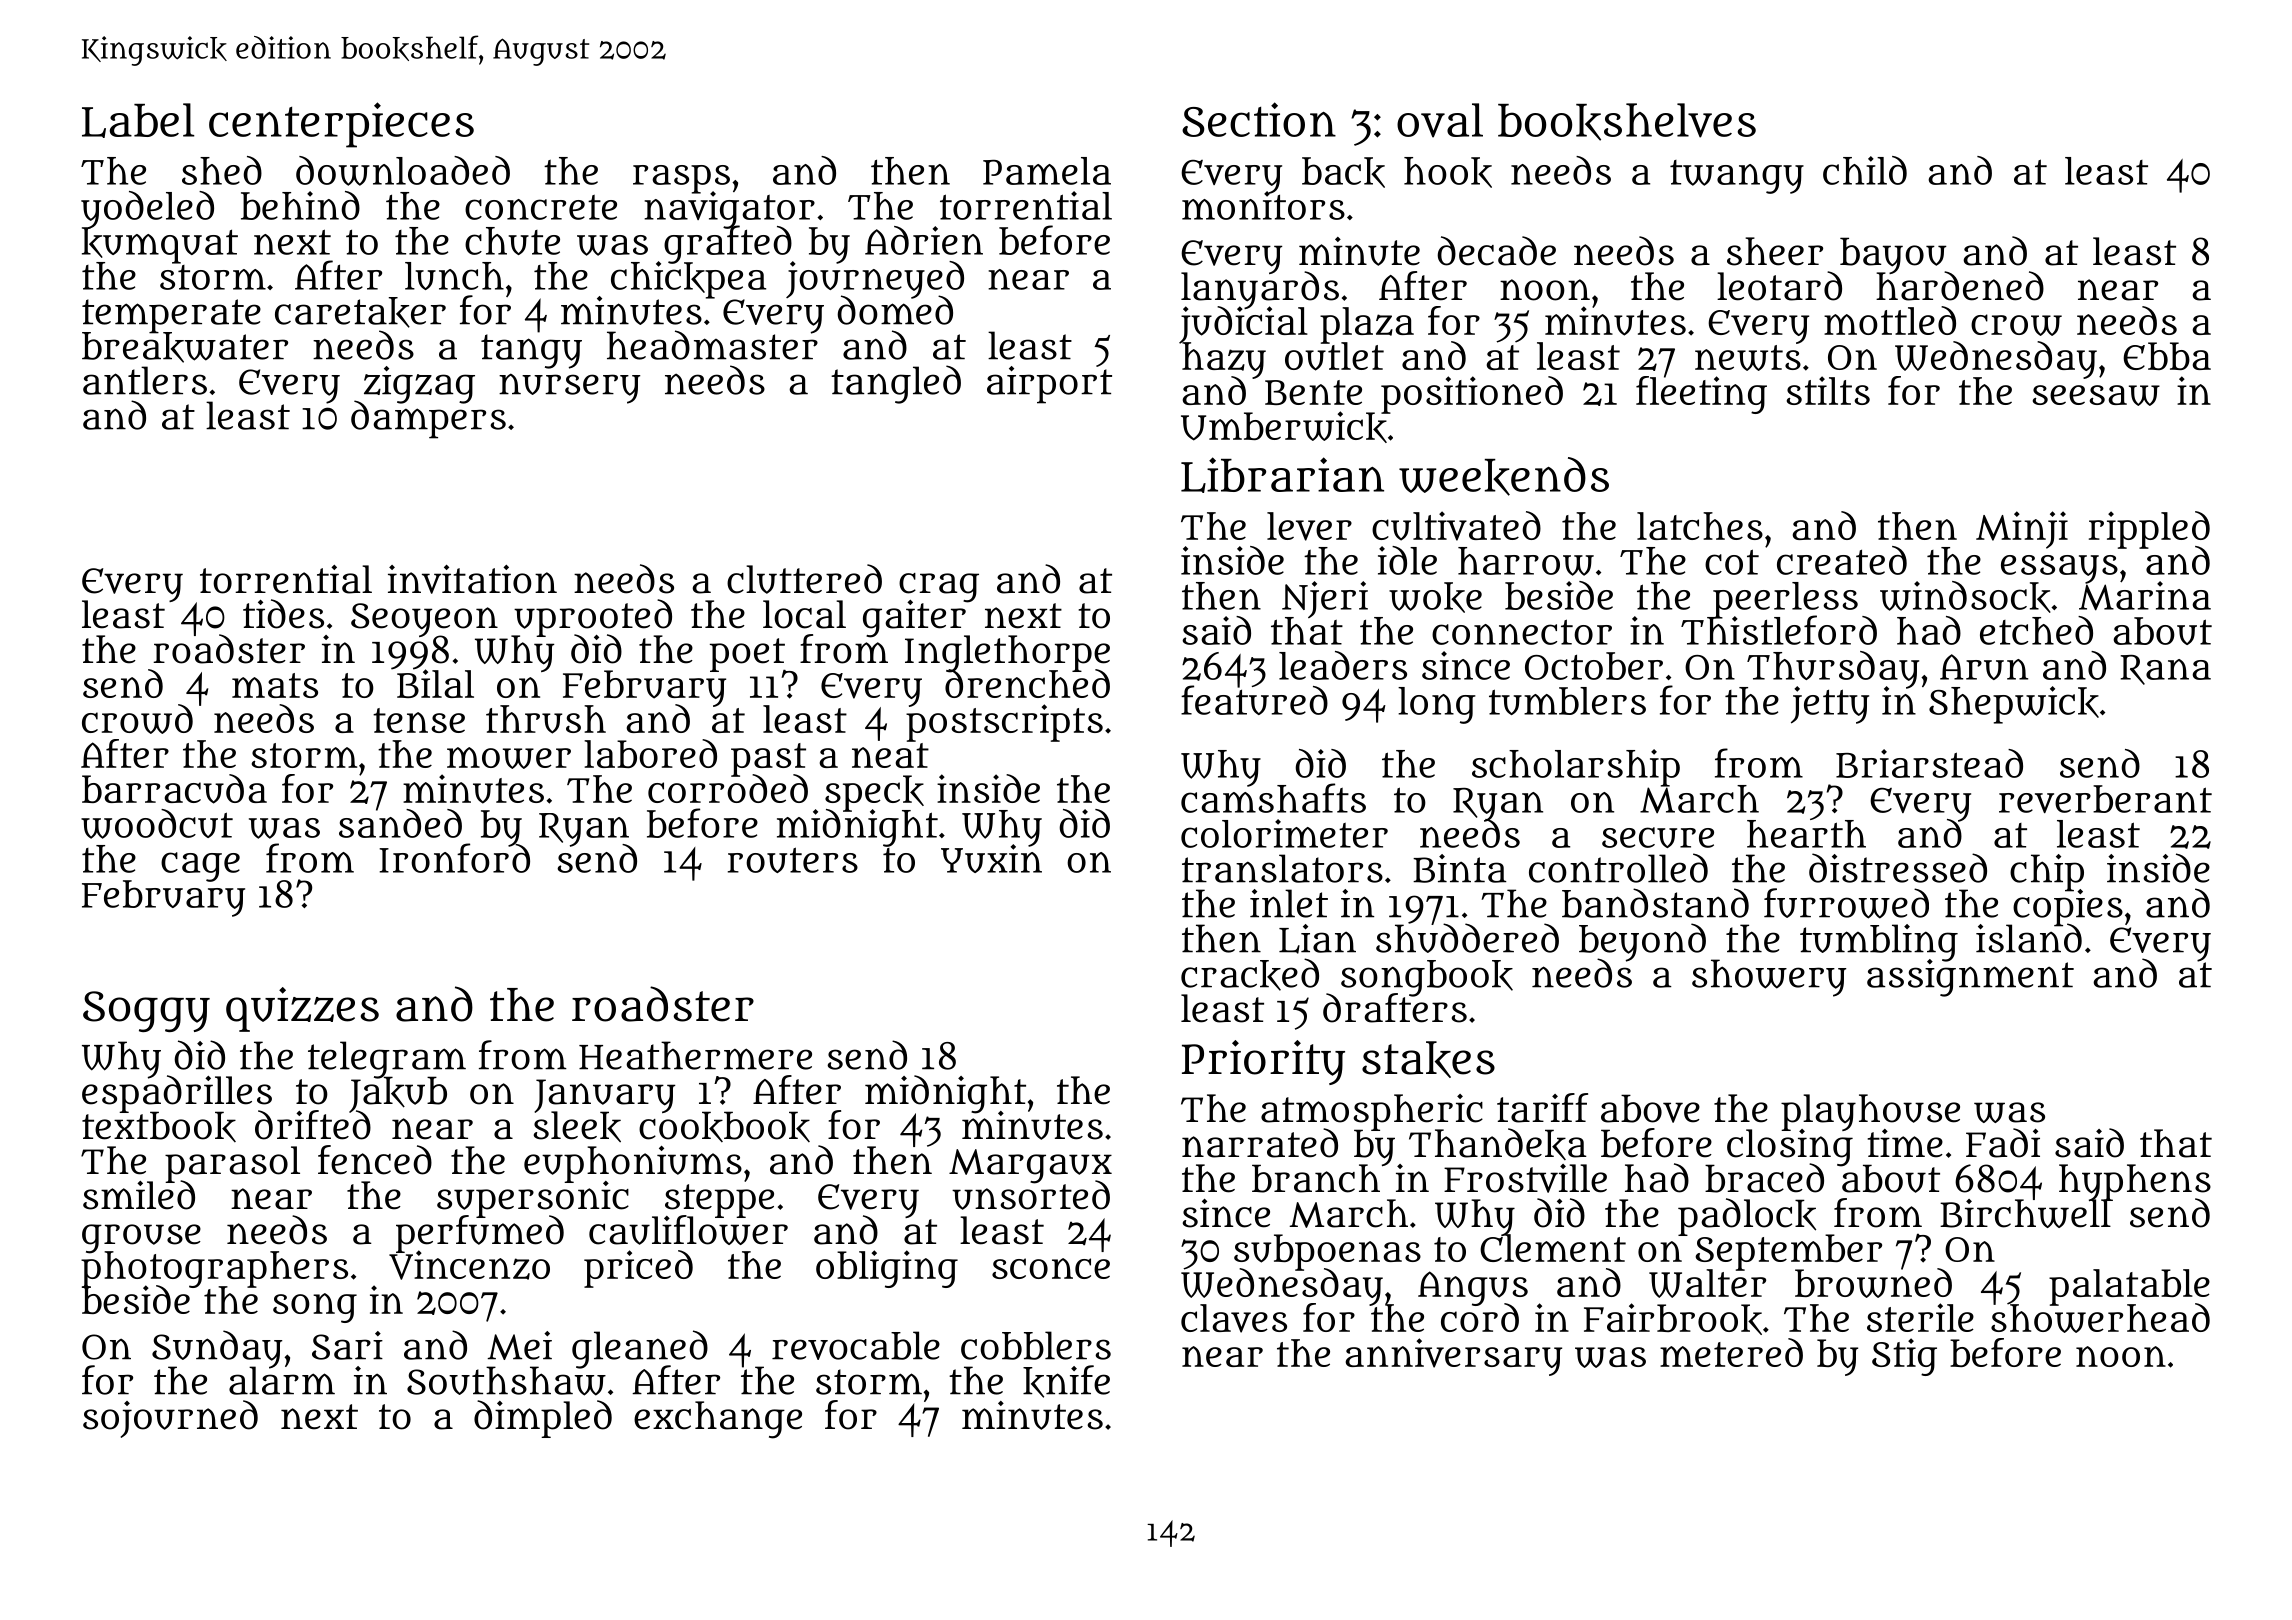 The image size is (2292, 1620). Describe the element at coordinates (1066, 1381) in the screenshot. I see `knife` at that location.
